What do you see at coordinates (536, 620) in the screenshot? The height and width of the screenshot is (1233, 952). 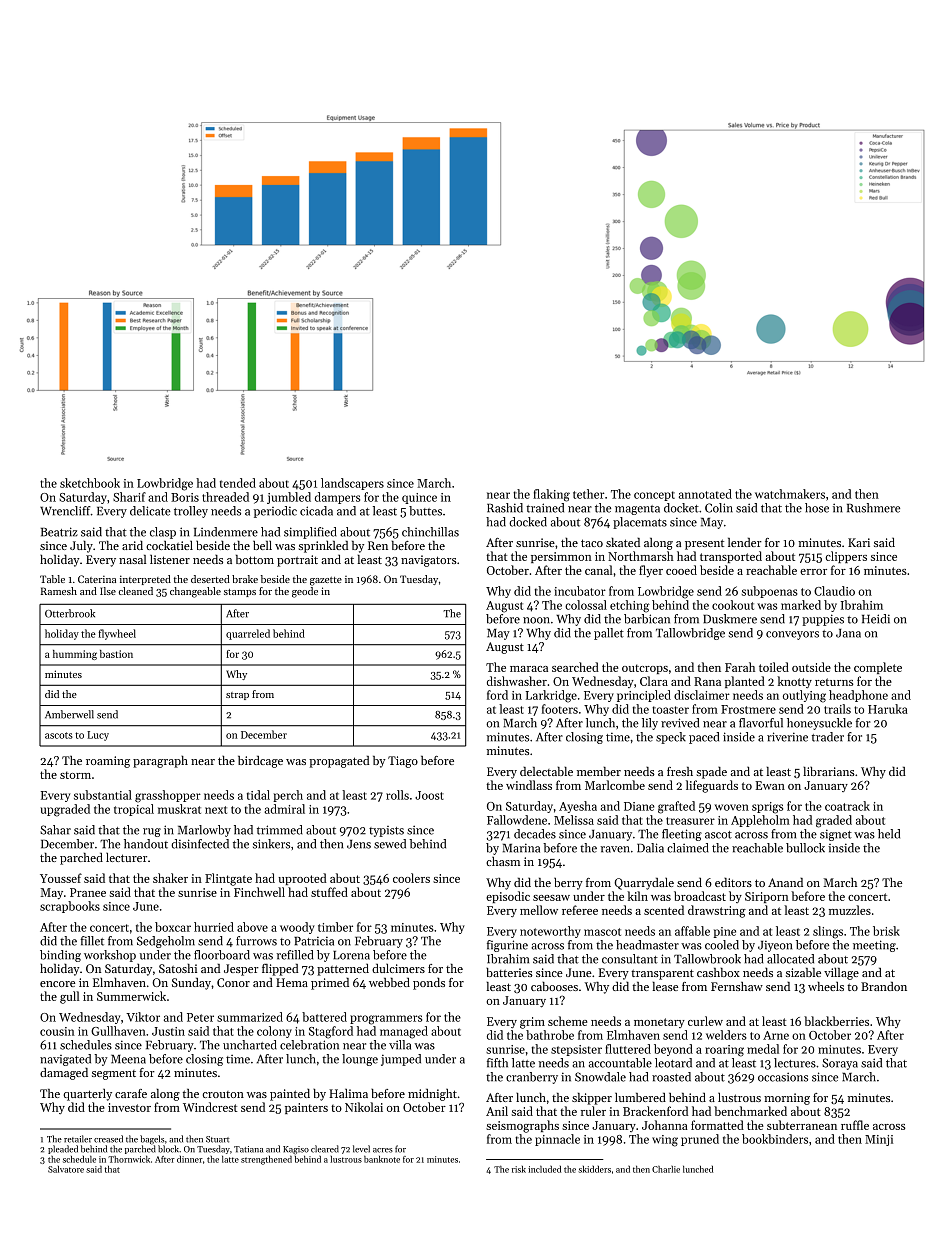 I see `noon` at bounding box center [536, 620].
